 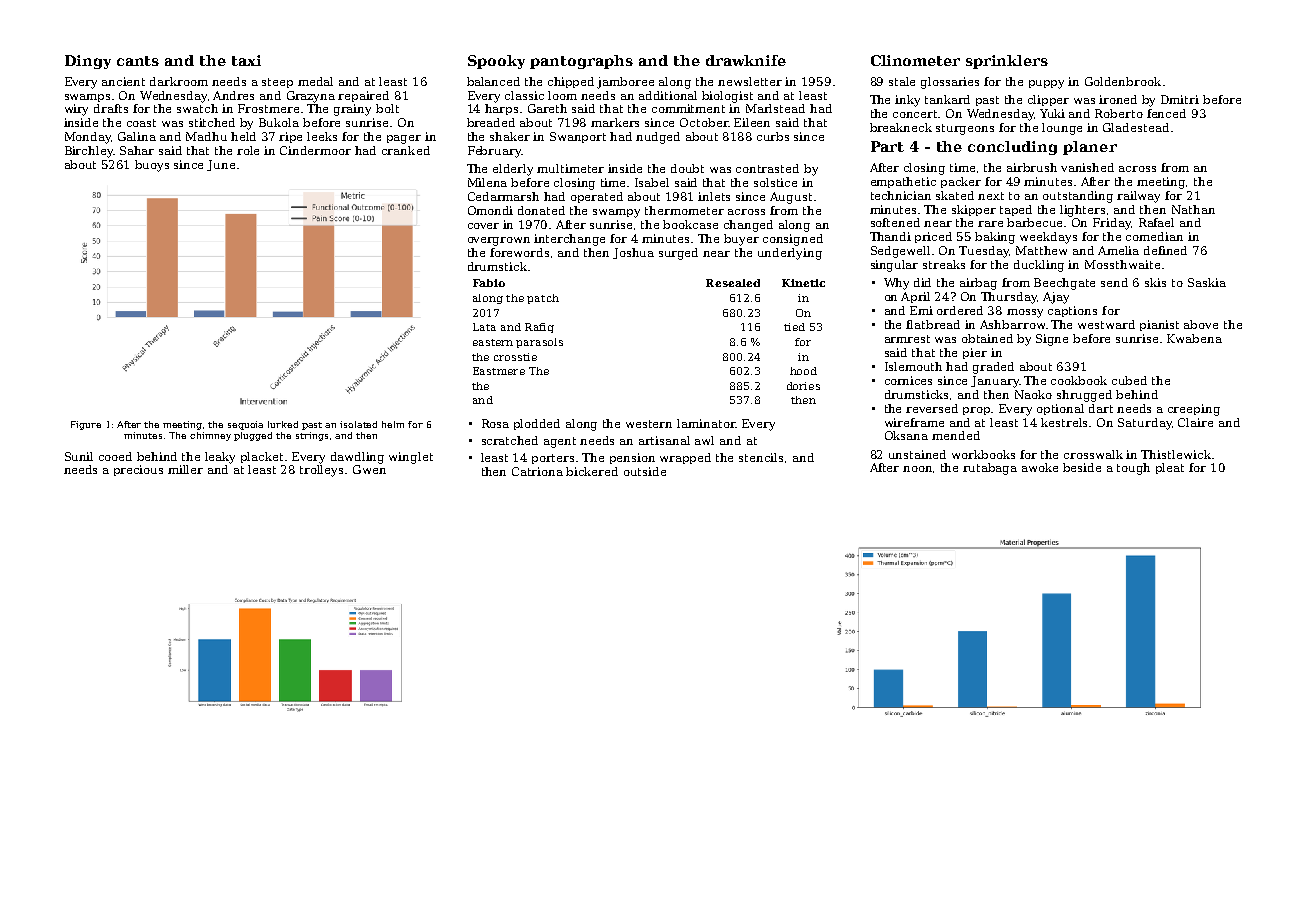 I want to click on dories, so click(x=803, y=386).
